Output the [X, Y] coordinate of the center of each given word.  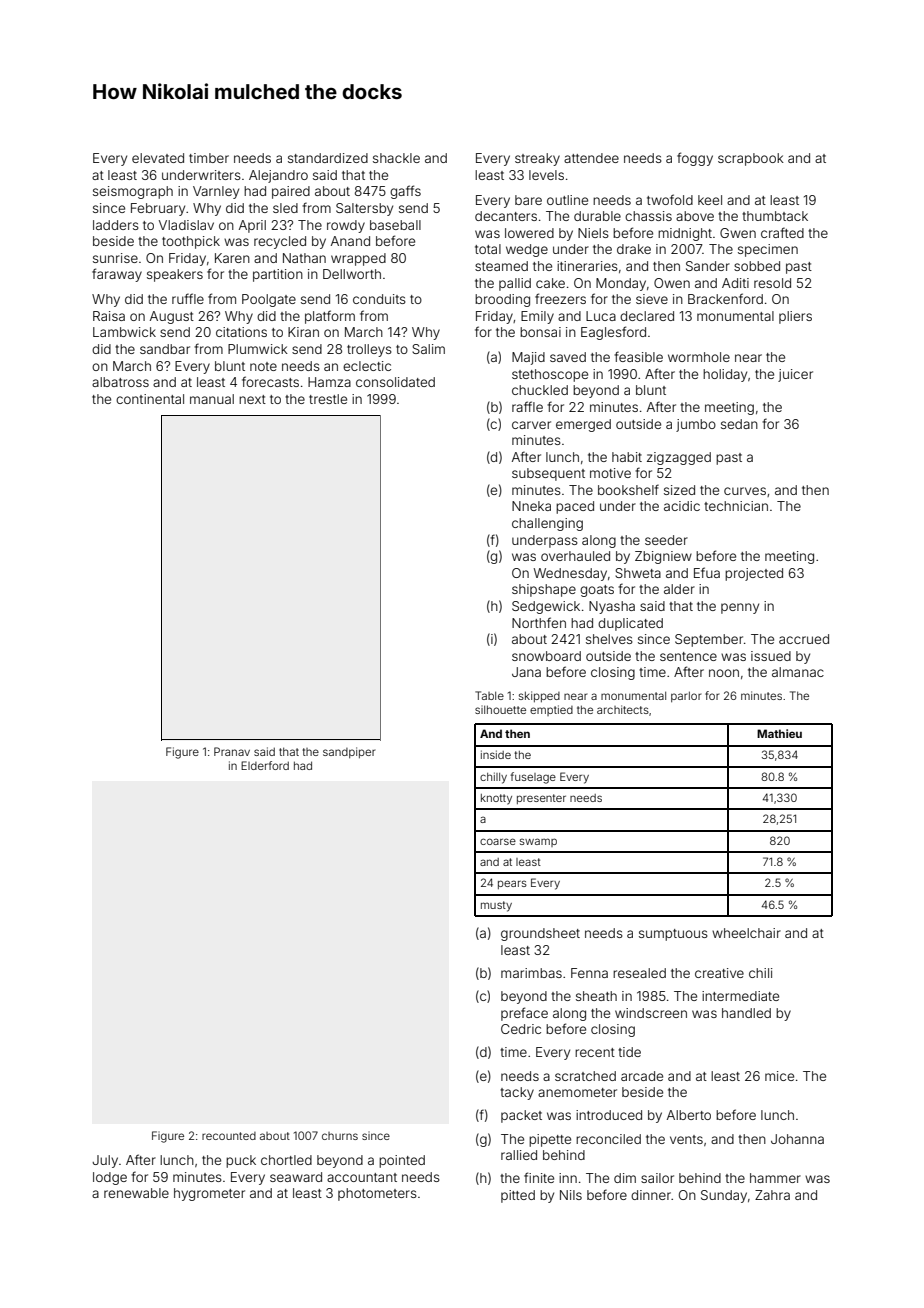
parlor [686, 696]
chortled [286, 1160]
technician [736, 506]
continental [150, 399]
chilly [493, 778]
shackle [396, 158]
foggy [695, 159]
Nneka [531, 506]
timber [209, 158]
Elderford [265, 765]
